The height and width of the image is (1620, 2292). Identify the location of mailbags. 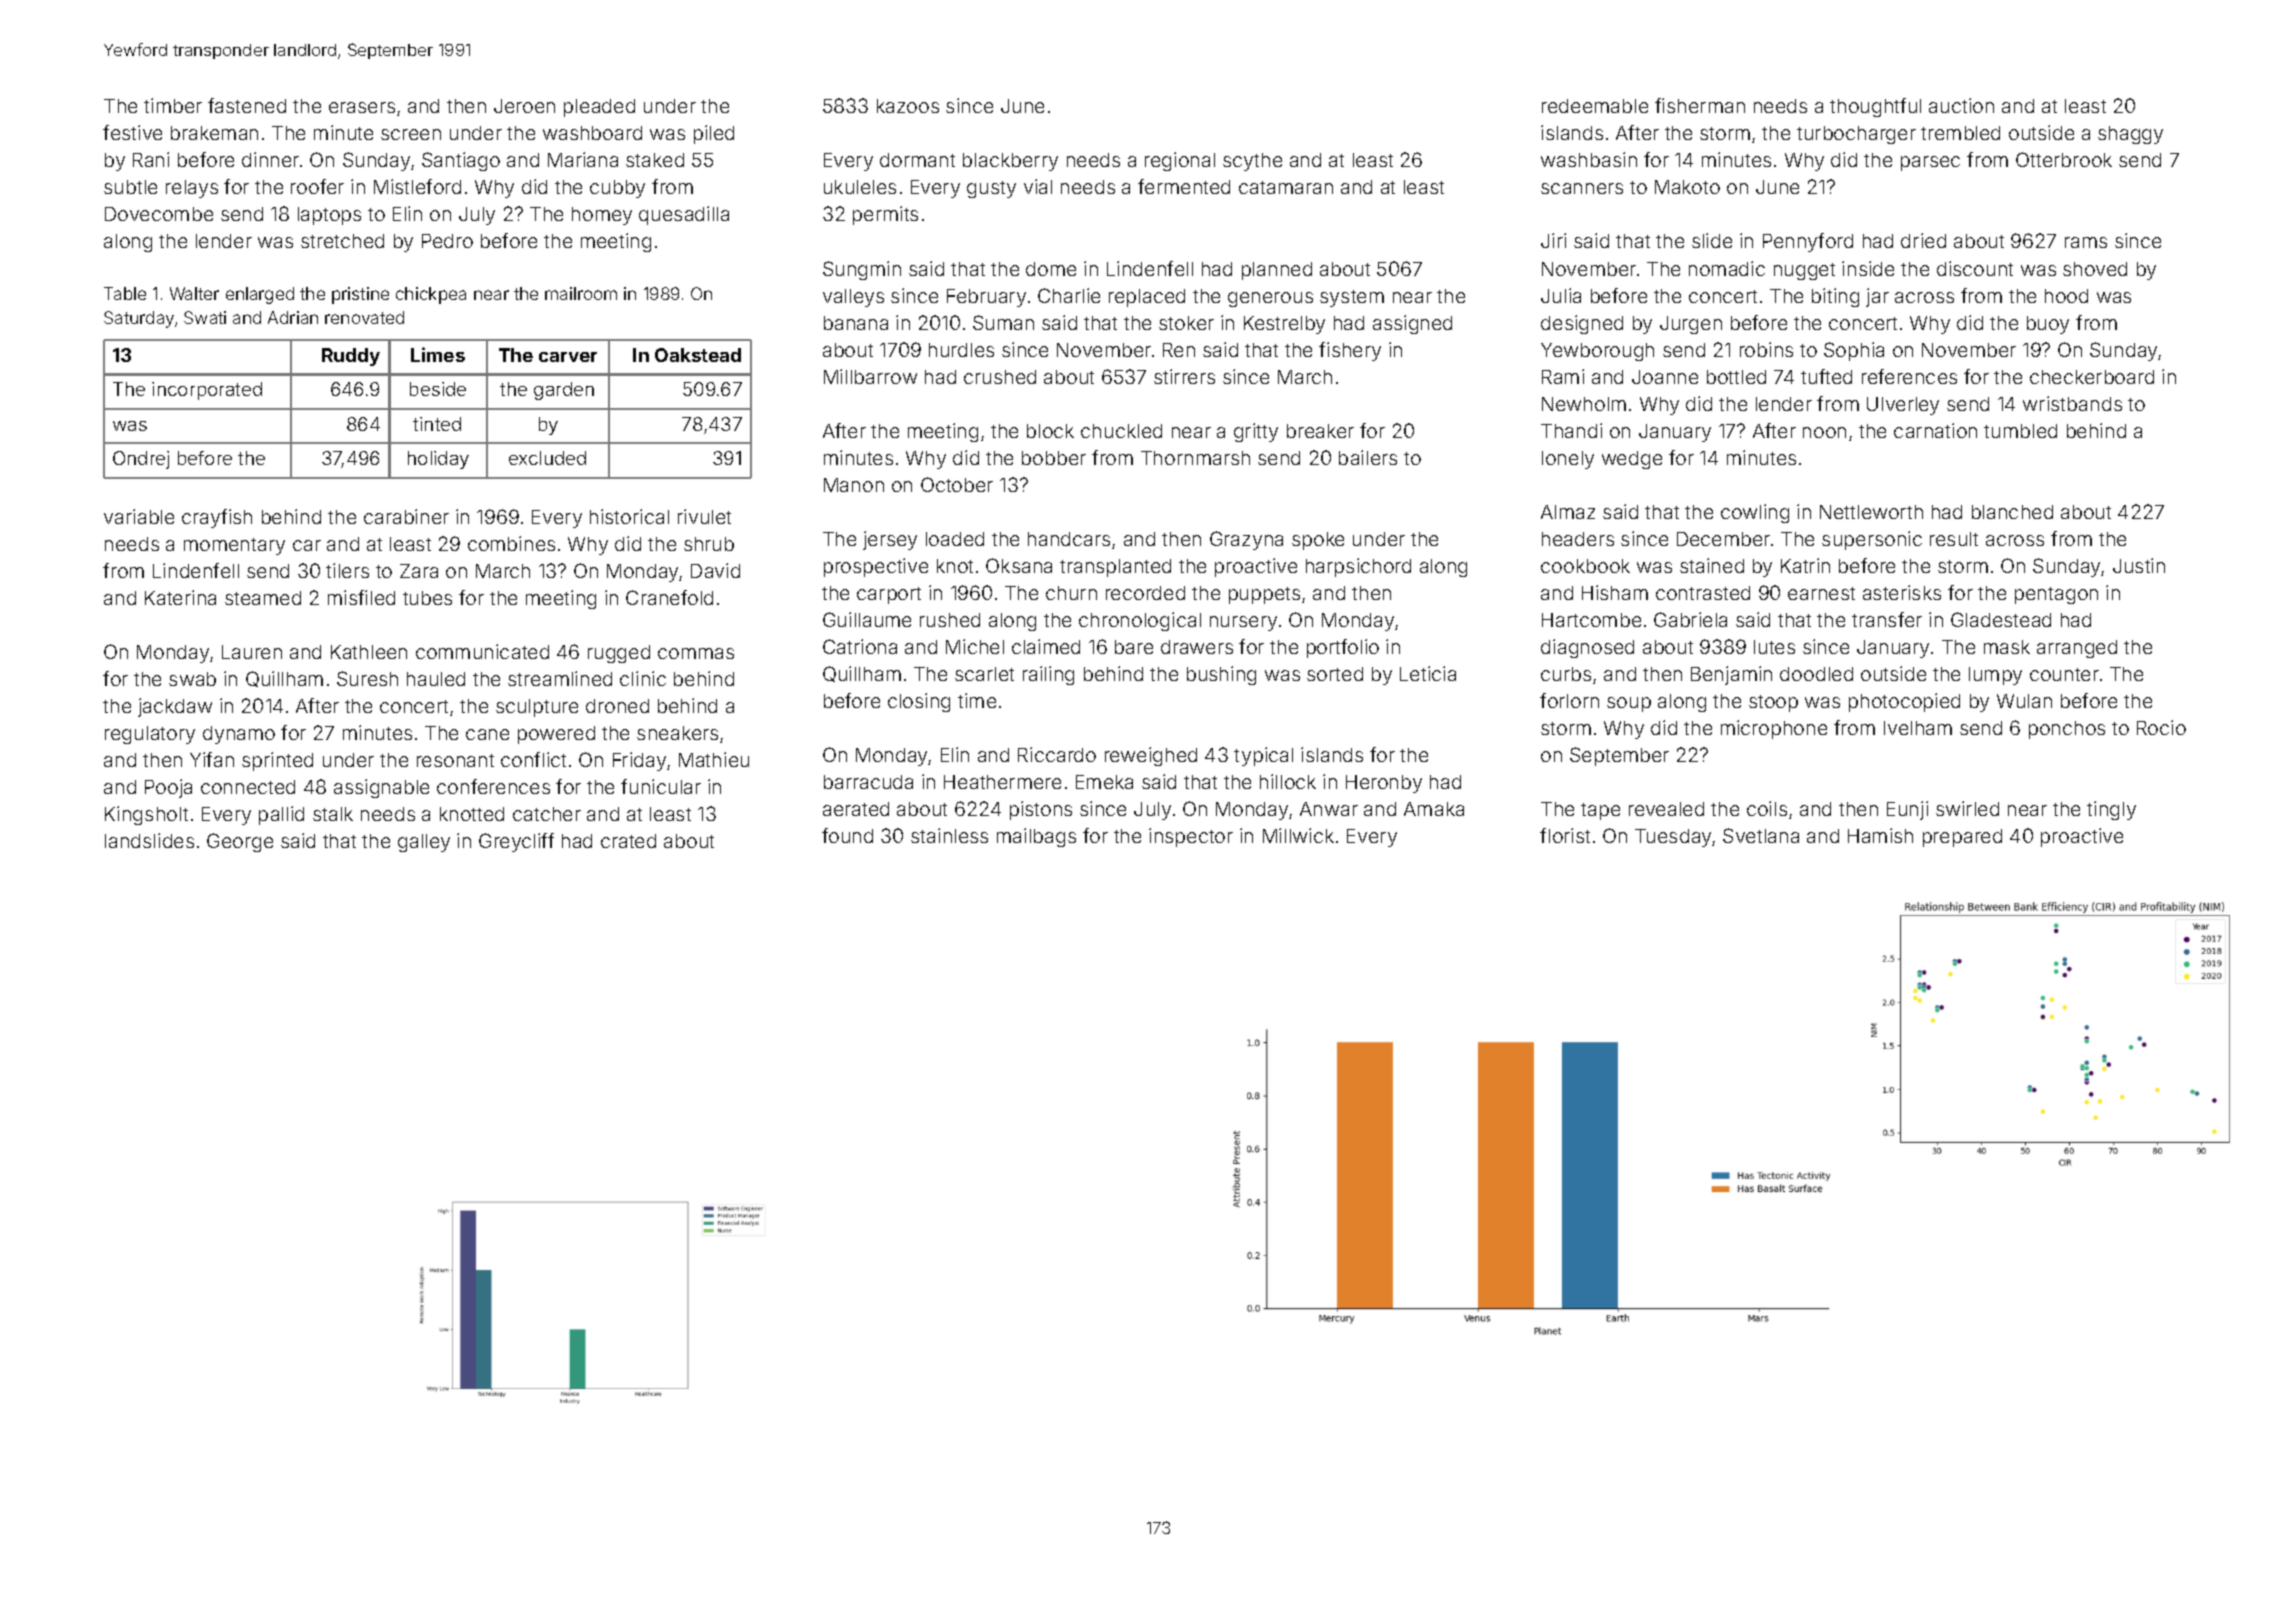
(1036, 837).
